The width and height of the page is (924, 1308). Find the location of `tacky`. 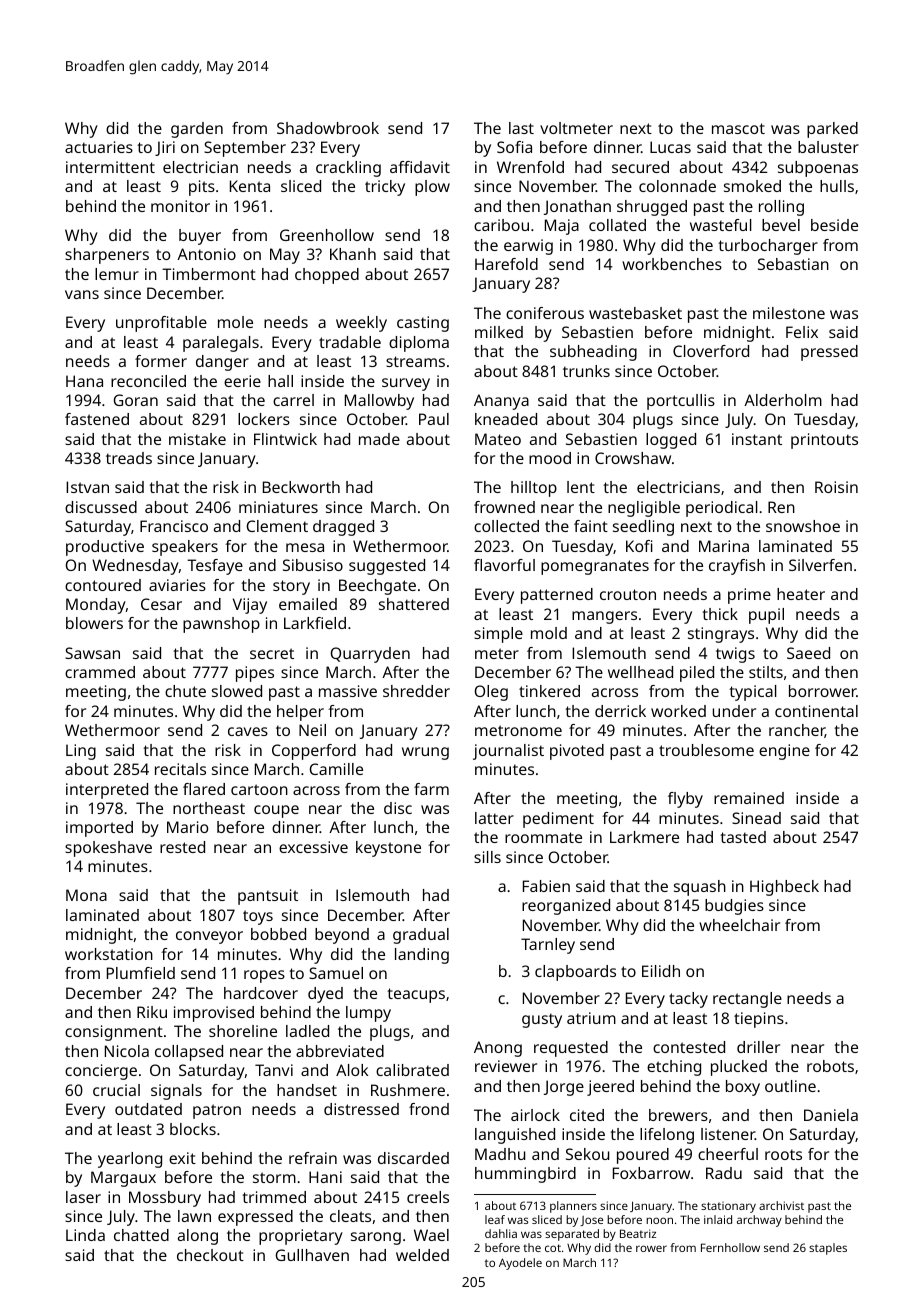

tacky is located at coordinates (688, 1000).
